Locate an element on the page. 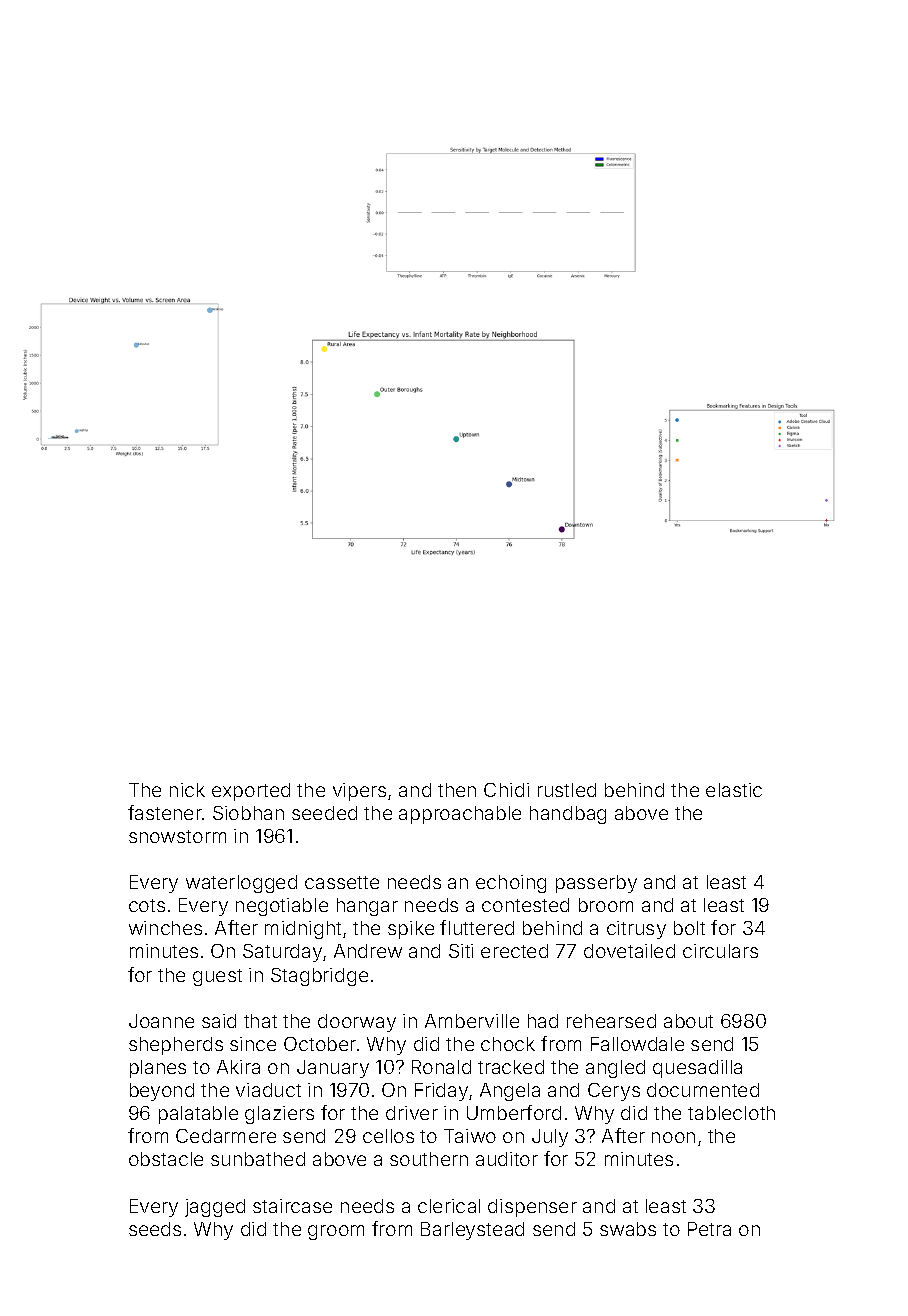 The width and height of the document is (908, 1316). Petra is located at coordinates (709, 1229).
